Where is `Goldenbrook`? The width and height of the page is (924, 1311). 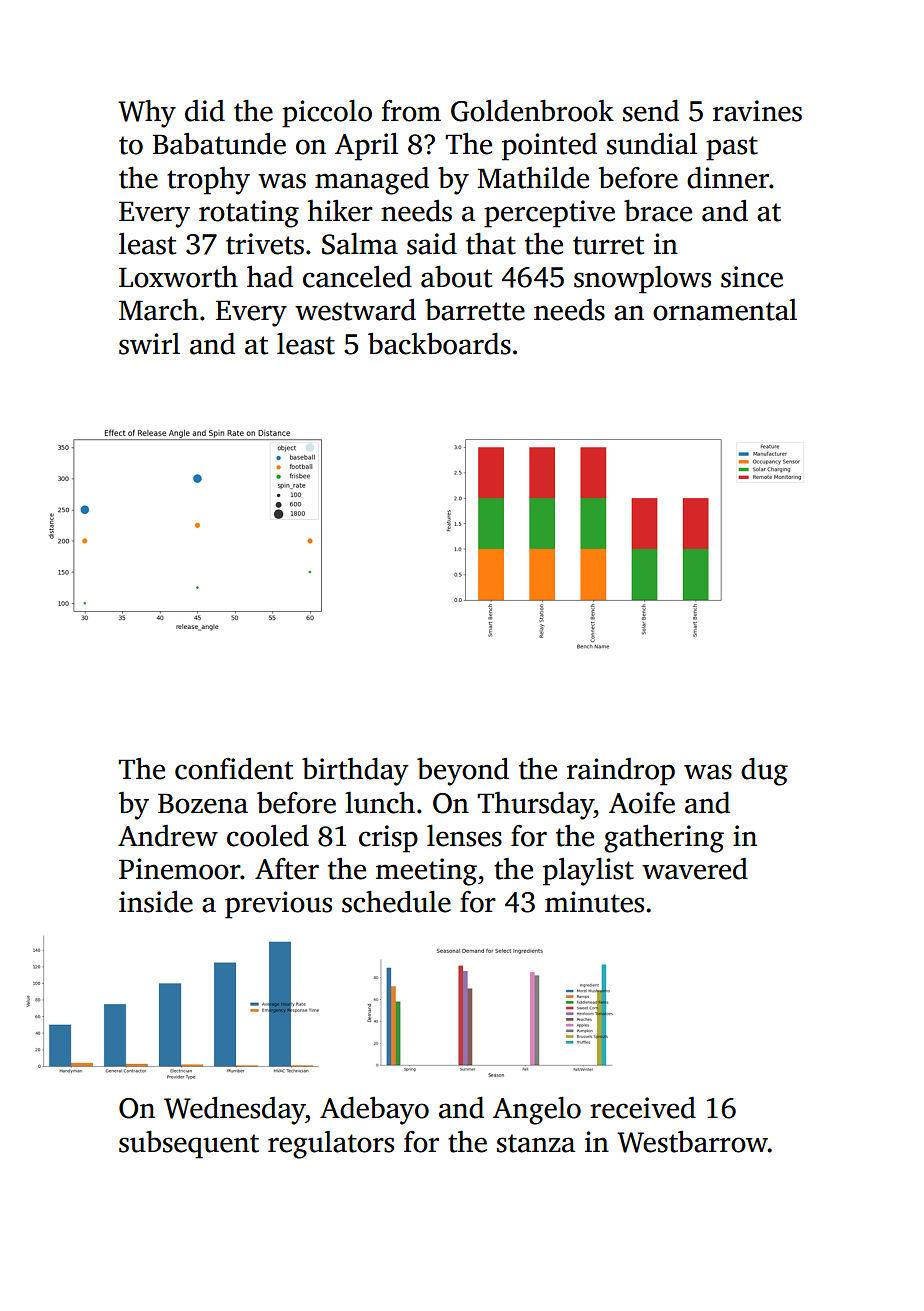 Goldenbrook is located at coordinates (532, 110).
